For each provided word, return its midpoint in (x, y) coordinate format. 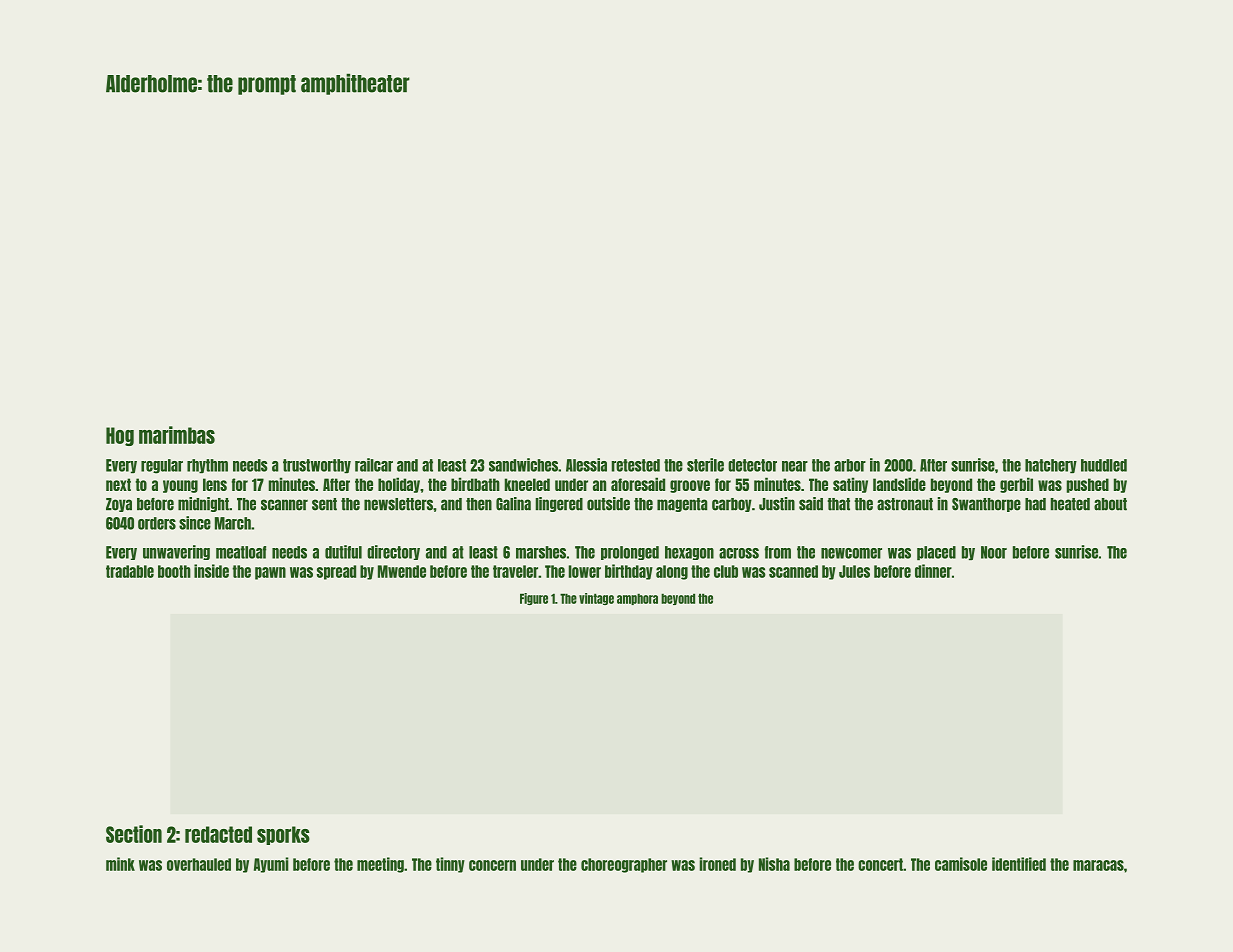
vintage (596, 599)
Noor (994, 552)
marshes (541, 552)
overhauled (199, 864)
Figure (534, 599)
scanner (284, 505)
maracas (1098, 865)
